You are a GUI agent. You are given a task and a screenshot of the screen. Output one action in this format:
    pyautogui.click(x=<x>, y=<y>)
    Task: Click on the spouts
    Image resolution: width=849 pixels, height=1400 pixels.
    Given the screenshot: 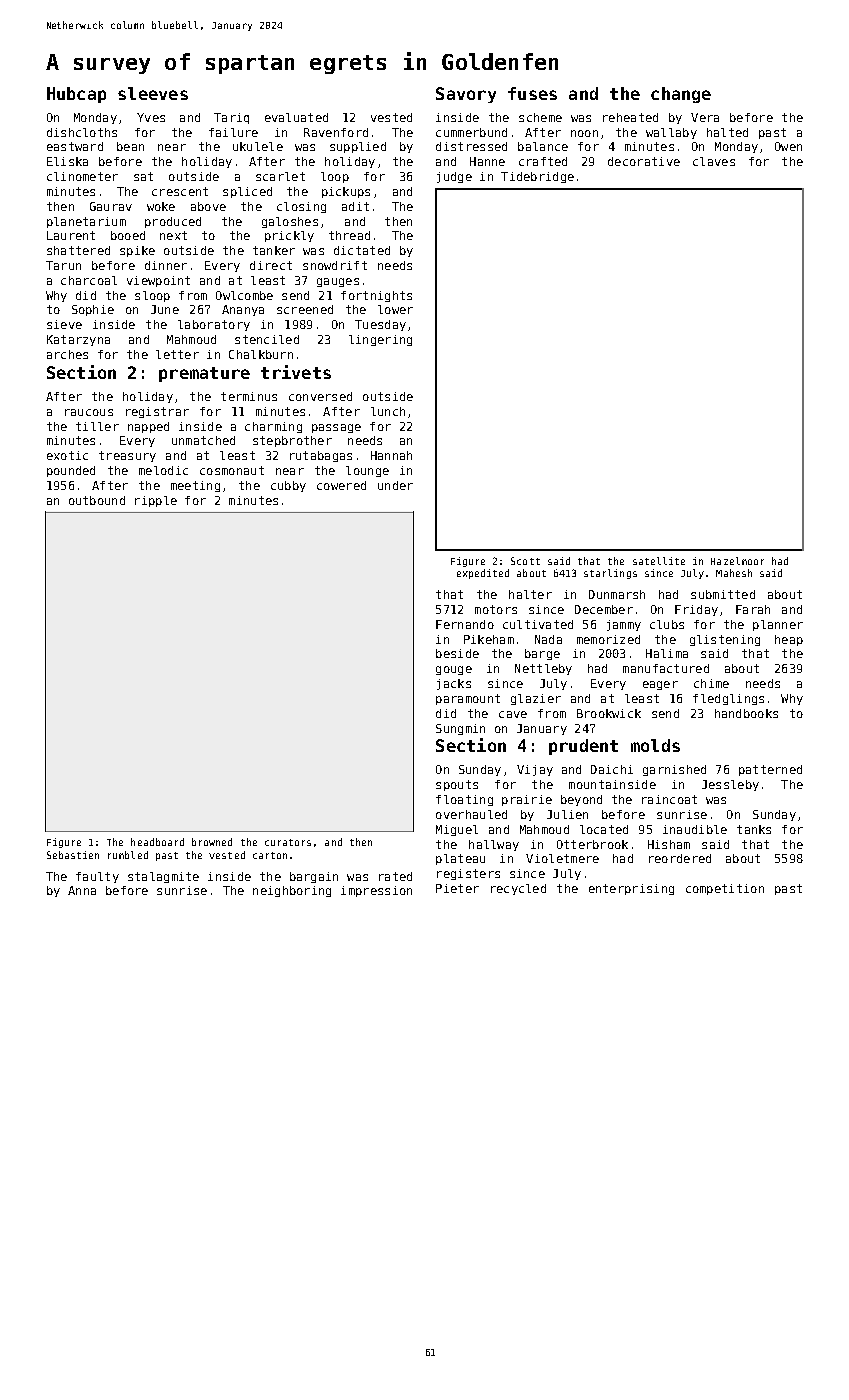 What is the action you would take?
    pyautogui.click(x=457, y=785)
